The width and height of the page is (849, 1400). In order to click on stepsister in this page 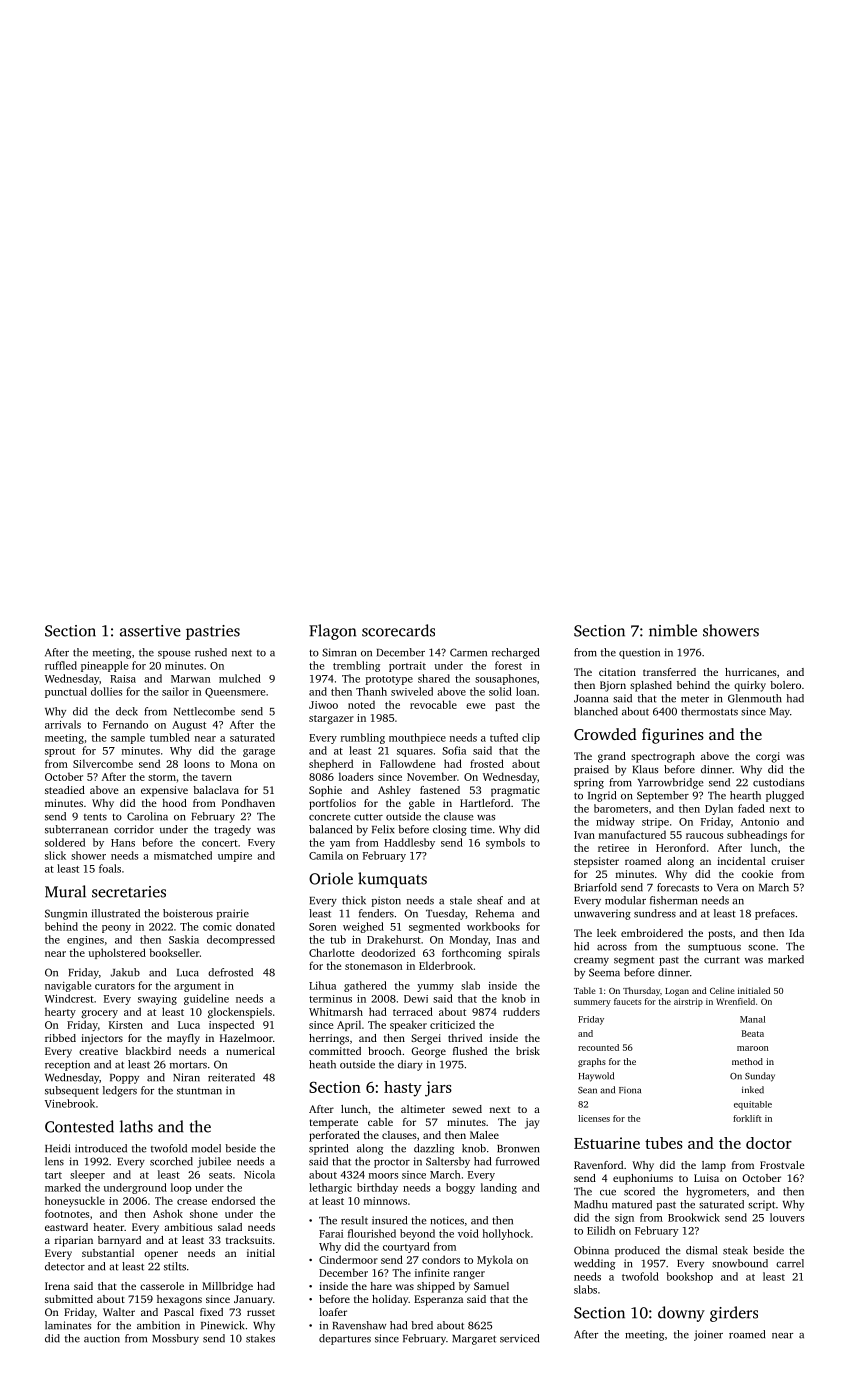, I will do `click(596, 862)`.
